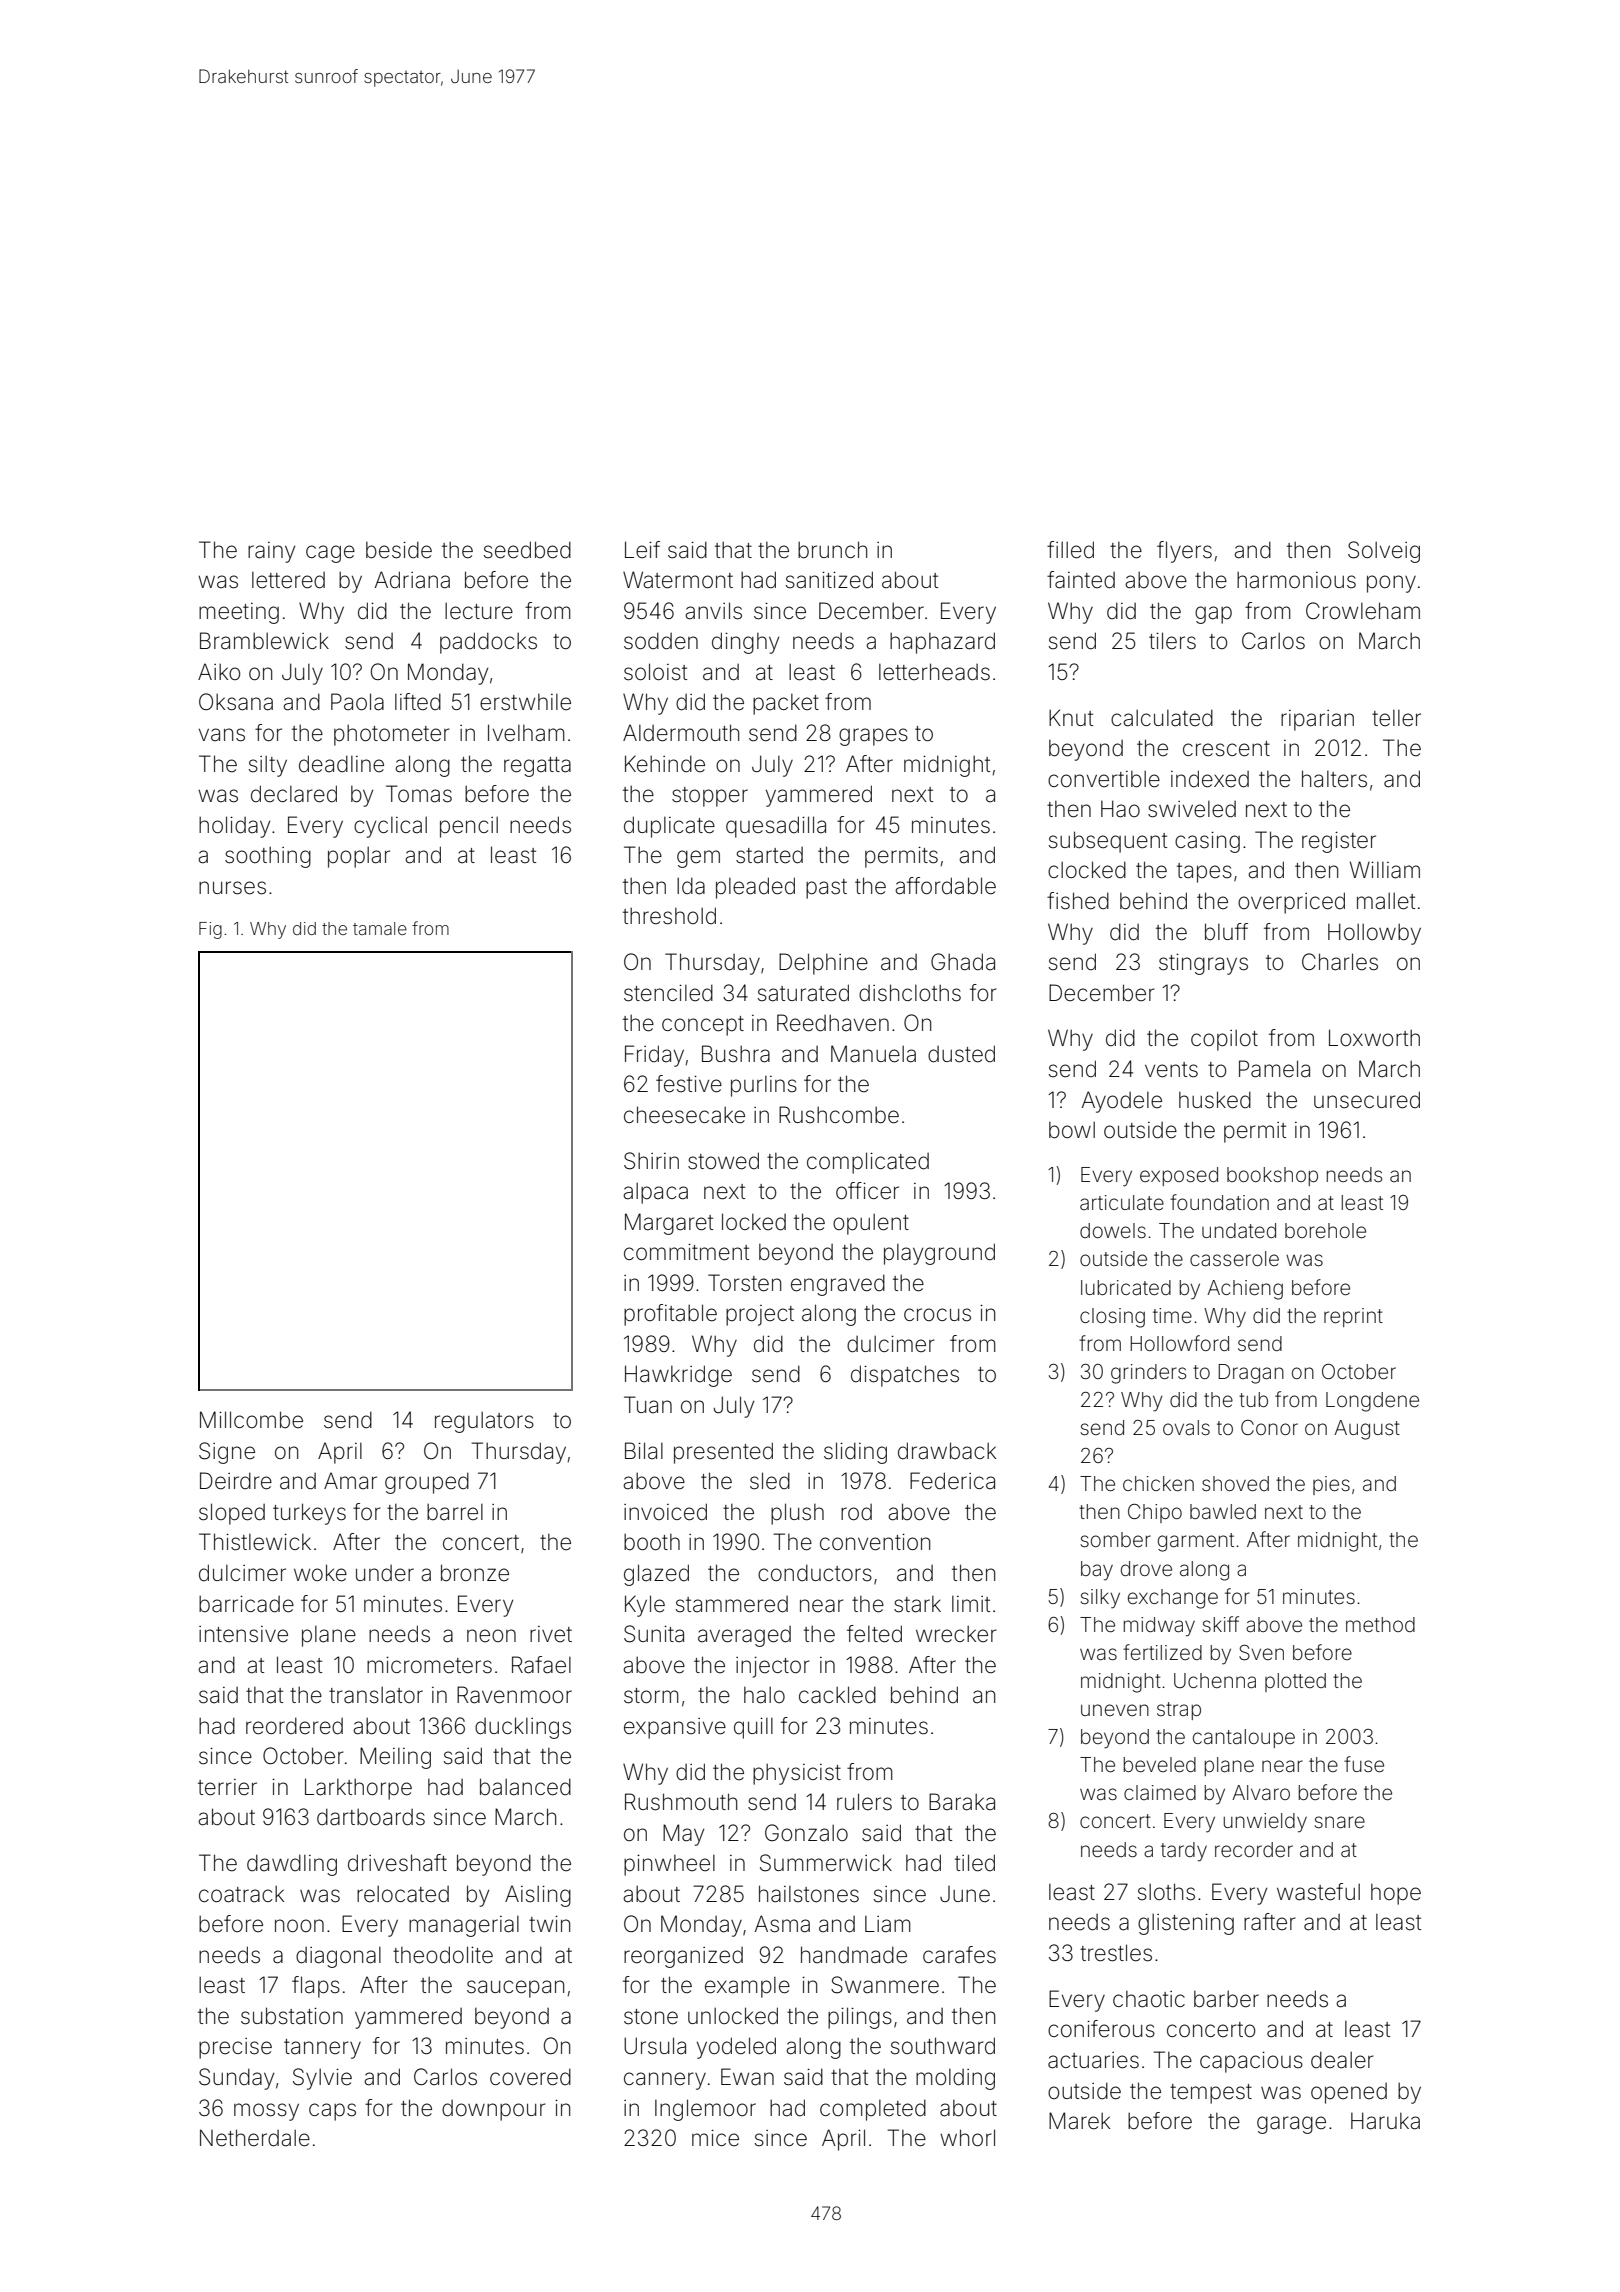 The image size is (1620, 2292). What do you see at coordinates (642, 550) in the screenshot?
I see `Leif` at bounding box center [642, 550].
